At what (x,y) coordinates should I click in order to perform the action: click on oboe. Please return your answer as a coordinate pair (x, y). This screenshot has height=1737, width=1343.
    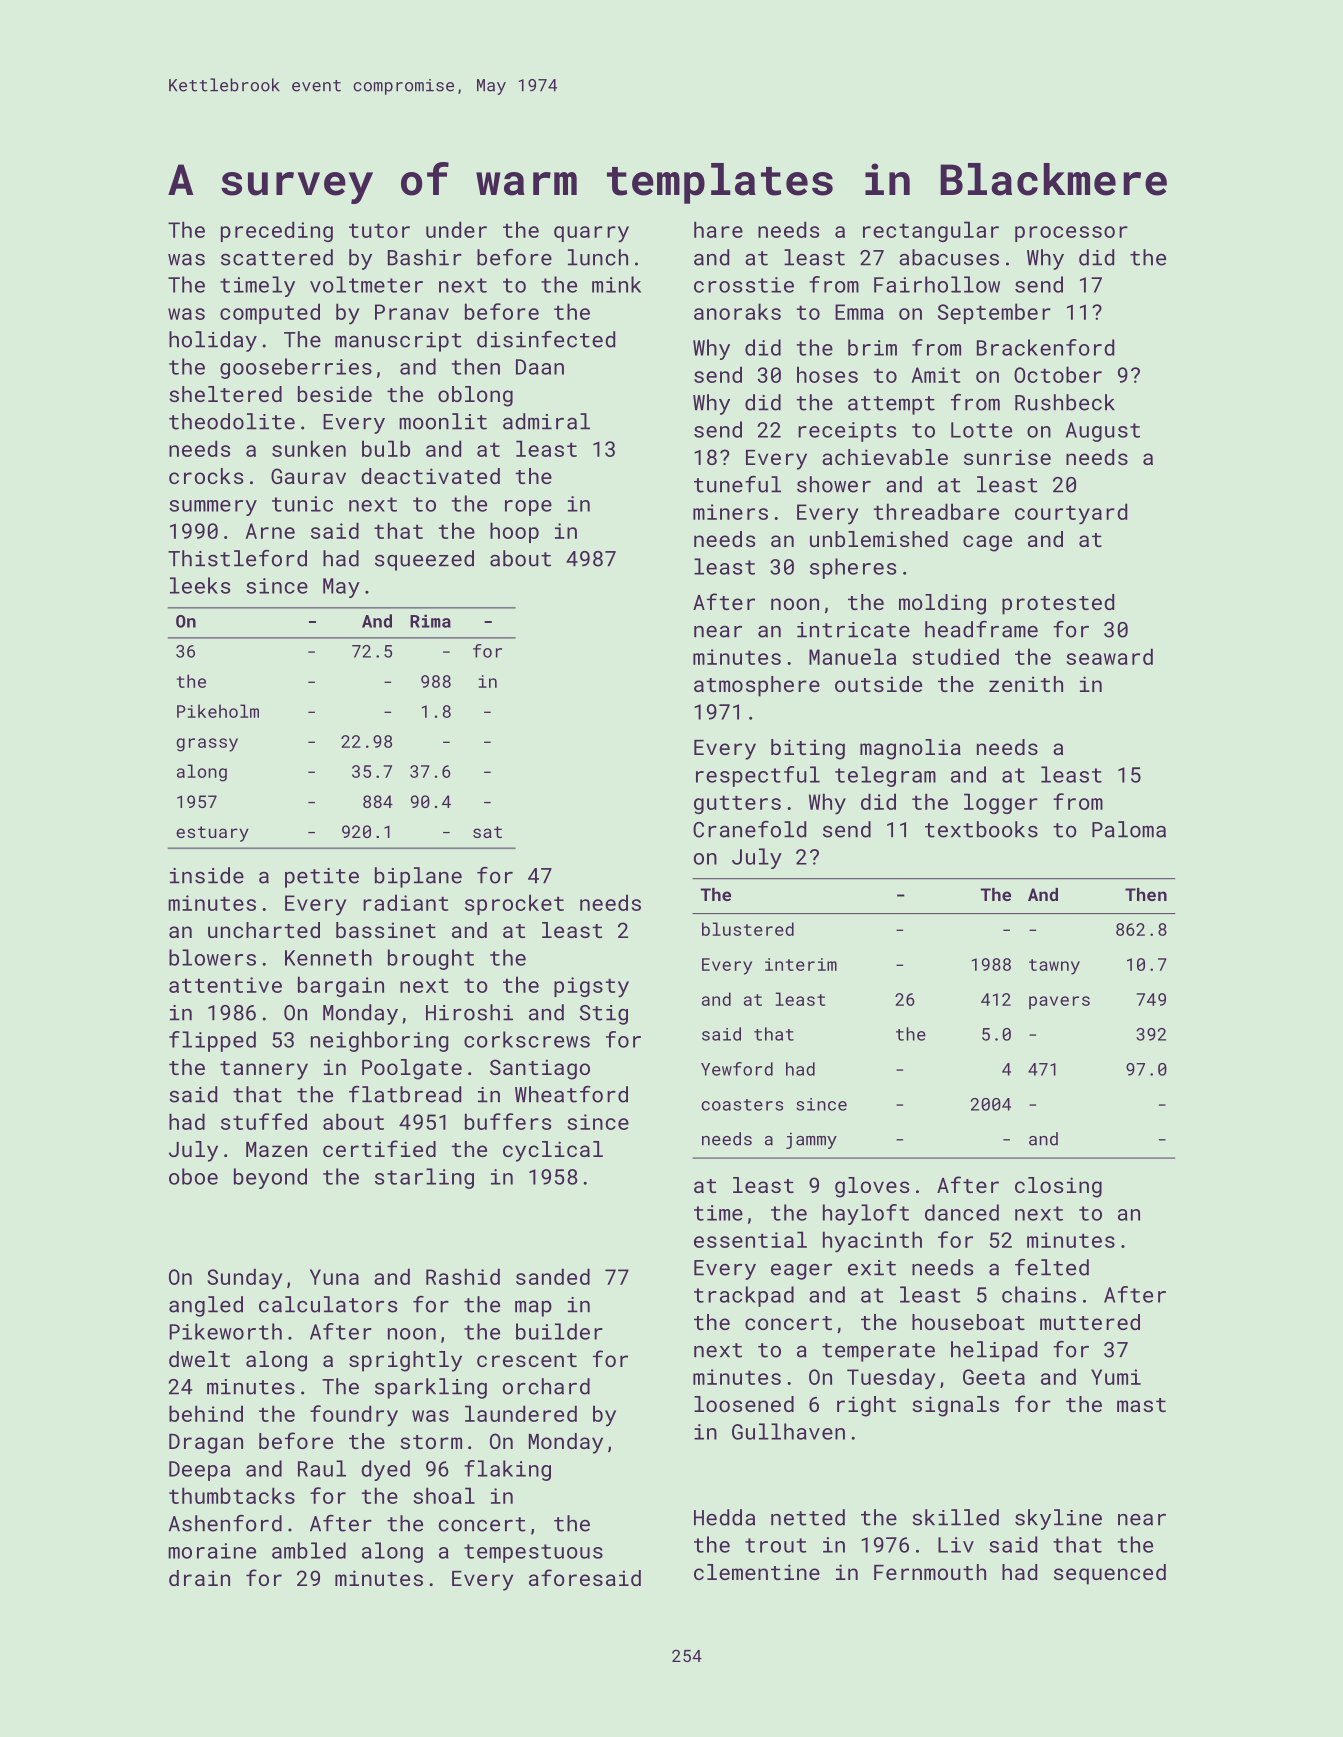
    Looking at the image, I should click on (193, 1176).
